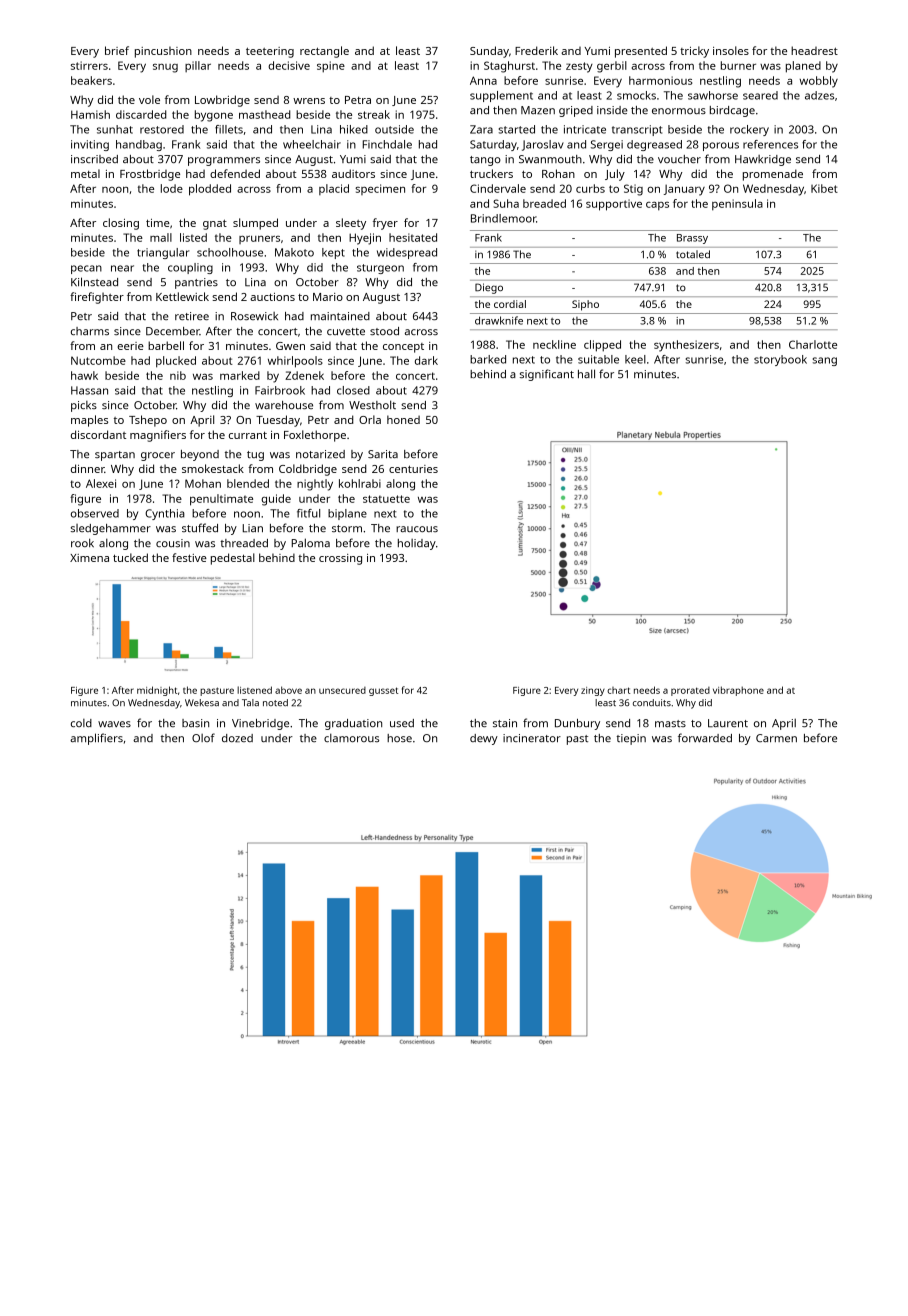  Describe the element at coordinates (96, 739) in the document. I see `amplifiers` at that location.
